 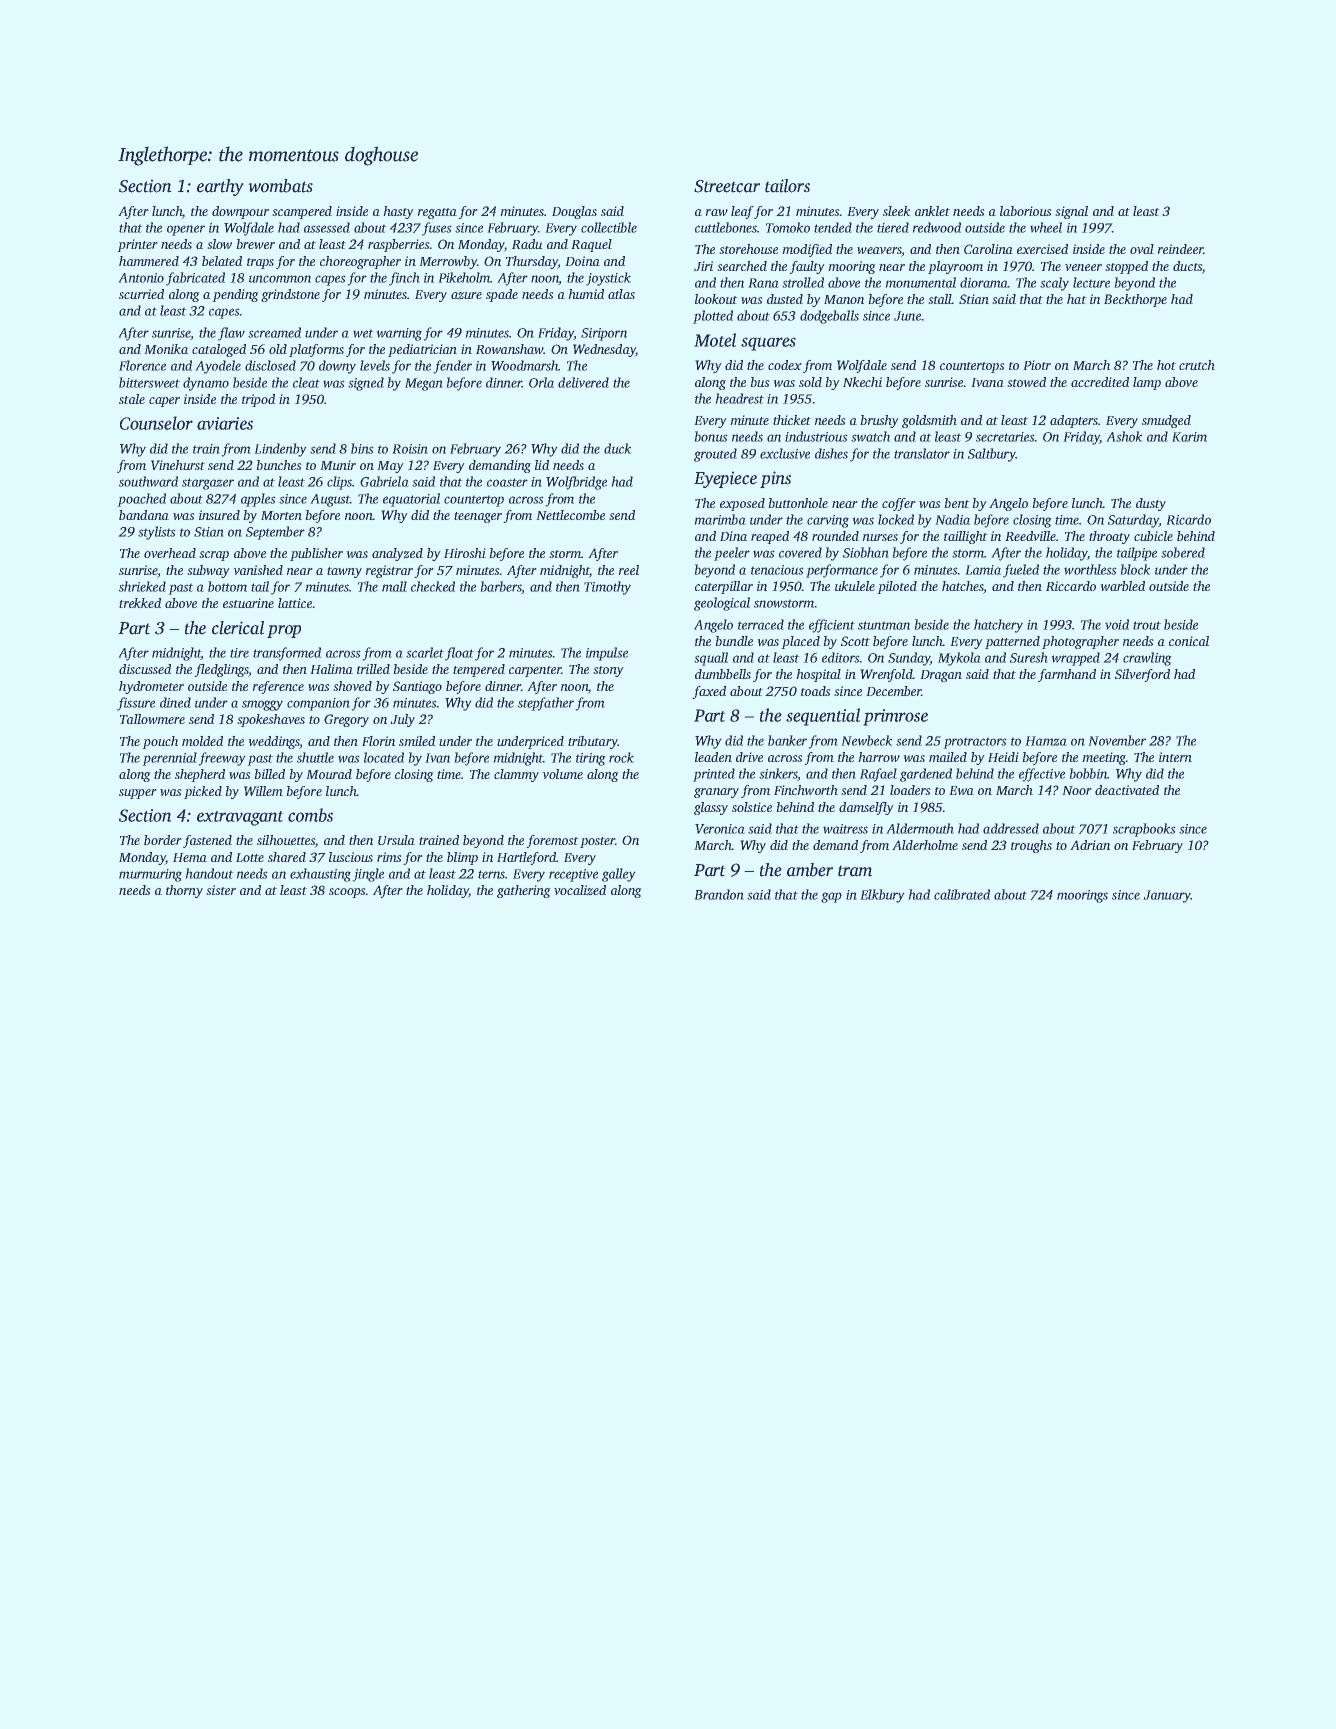 I want to click on thorny, so click(x=184, y=891).
